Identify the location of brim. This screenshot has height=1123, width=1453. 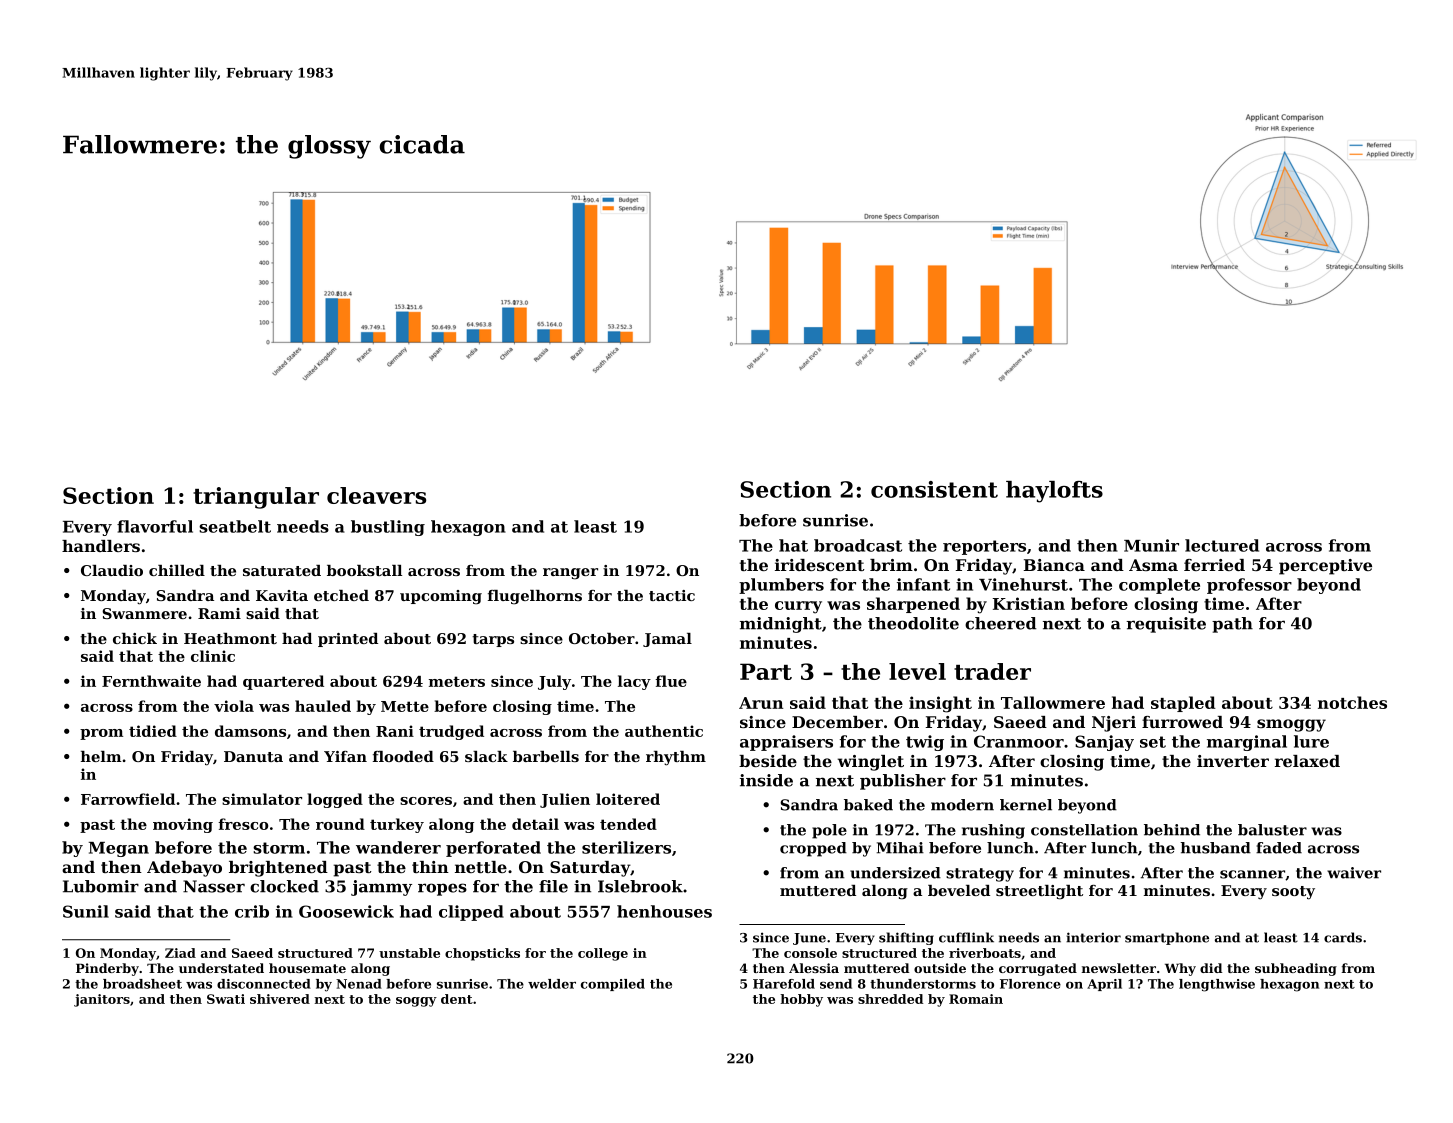
(891, 565).
